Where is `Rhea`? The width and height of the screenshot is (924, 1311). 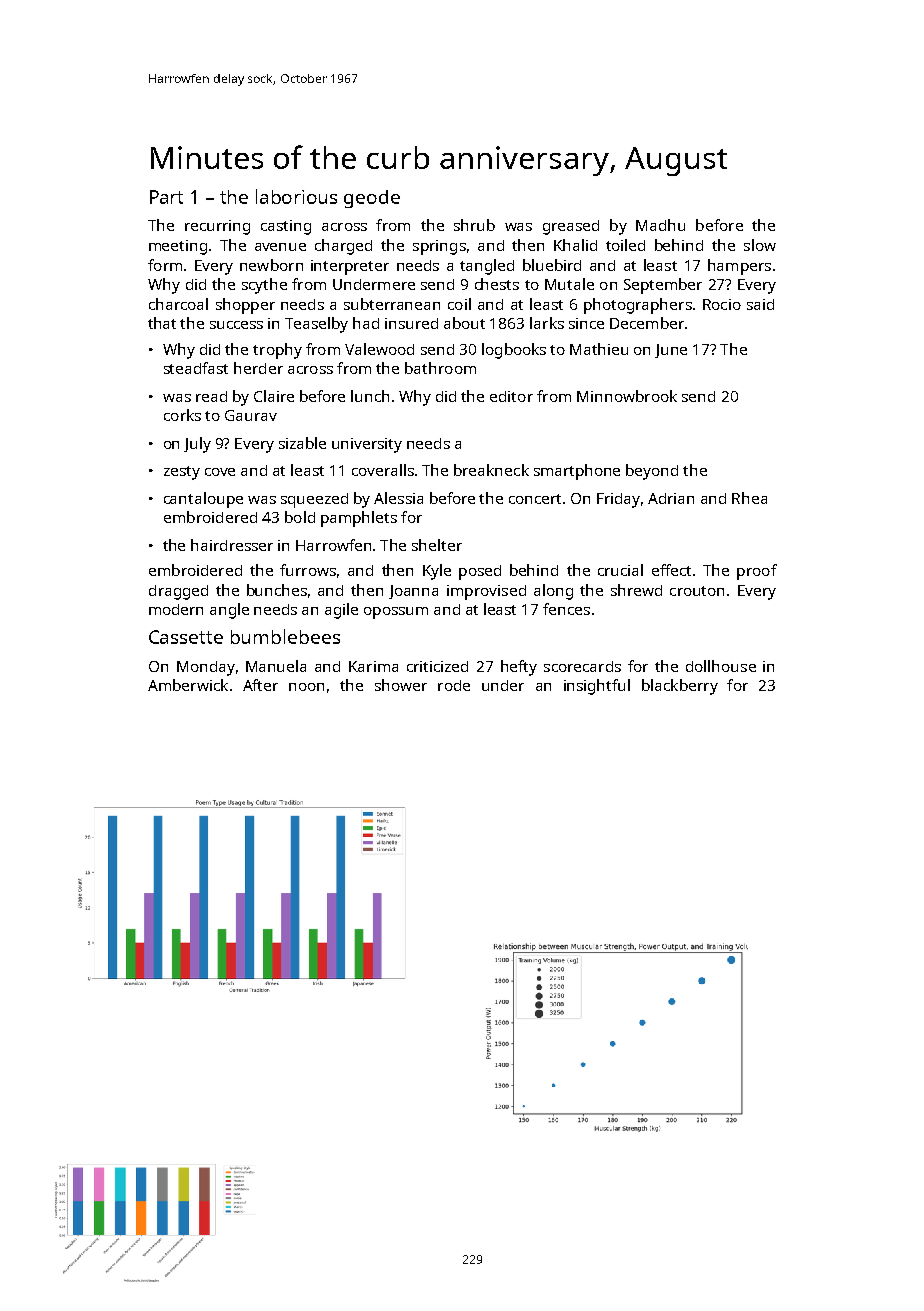 Rhea is located at coordinates (749, 498).
